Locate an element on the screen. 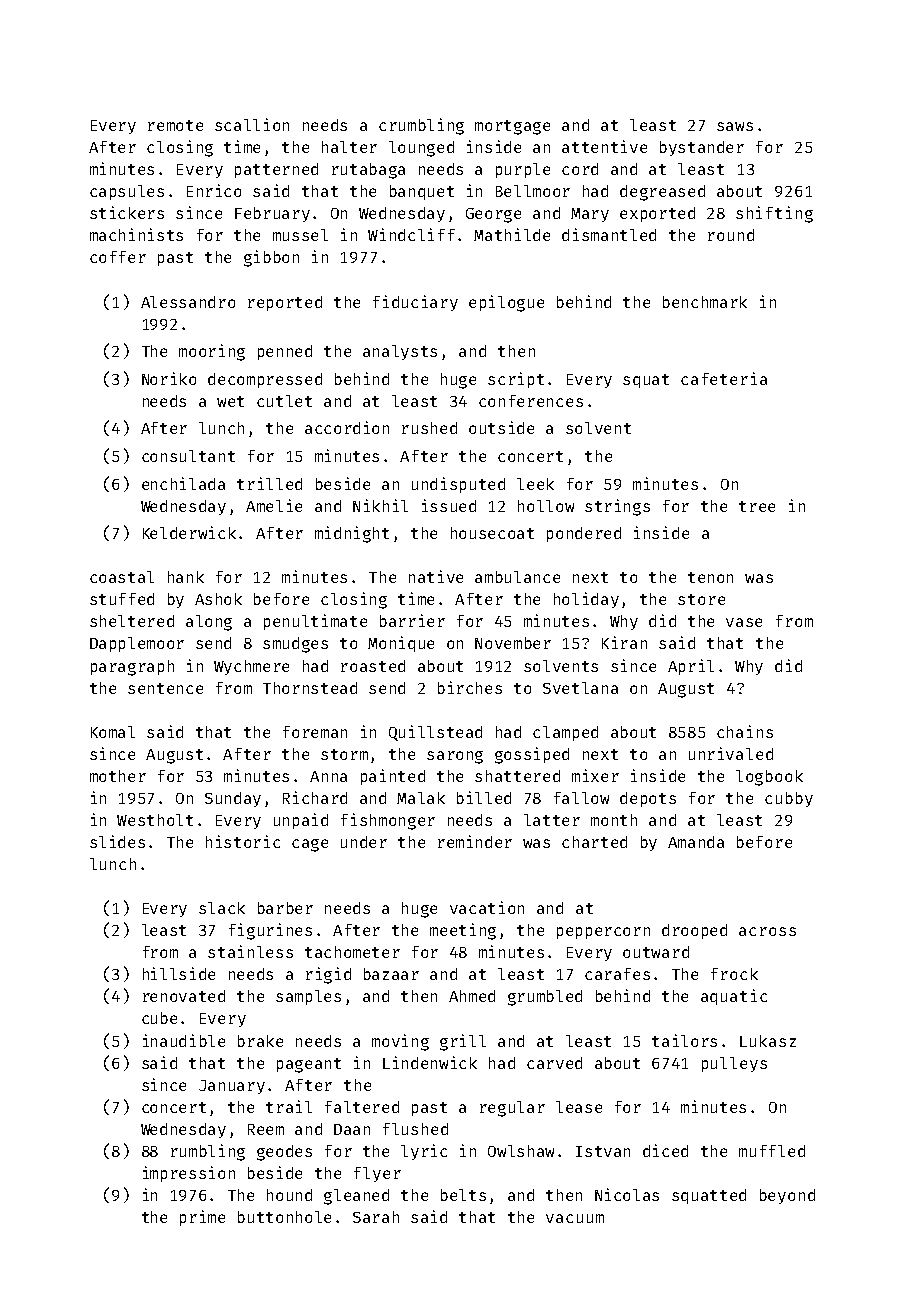  cafeteria is located at coordinates (724, 378).
